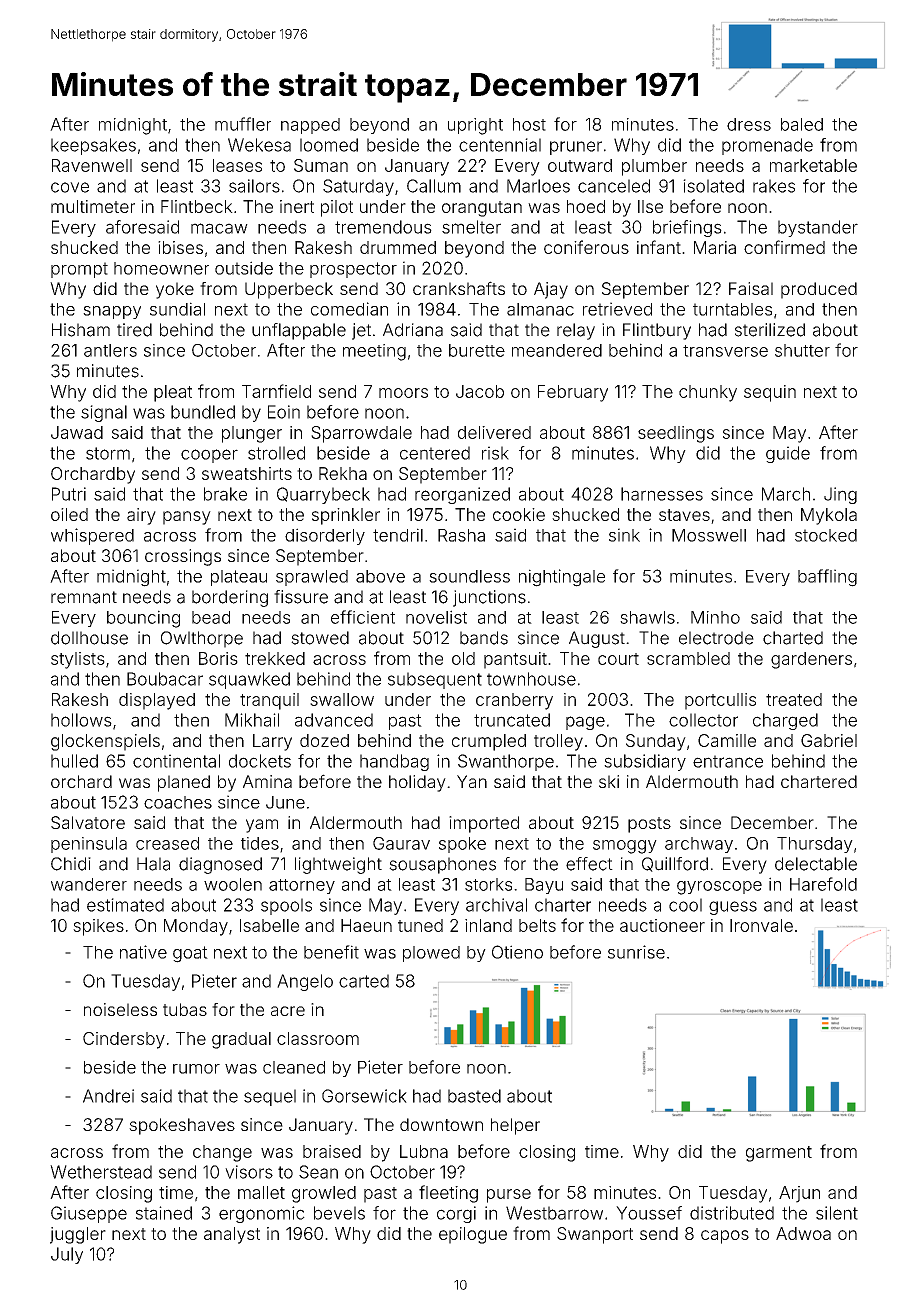  Describe the element at coordinates (101, 1172) in the image. I see `Wetherstead` at that location.
